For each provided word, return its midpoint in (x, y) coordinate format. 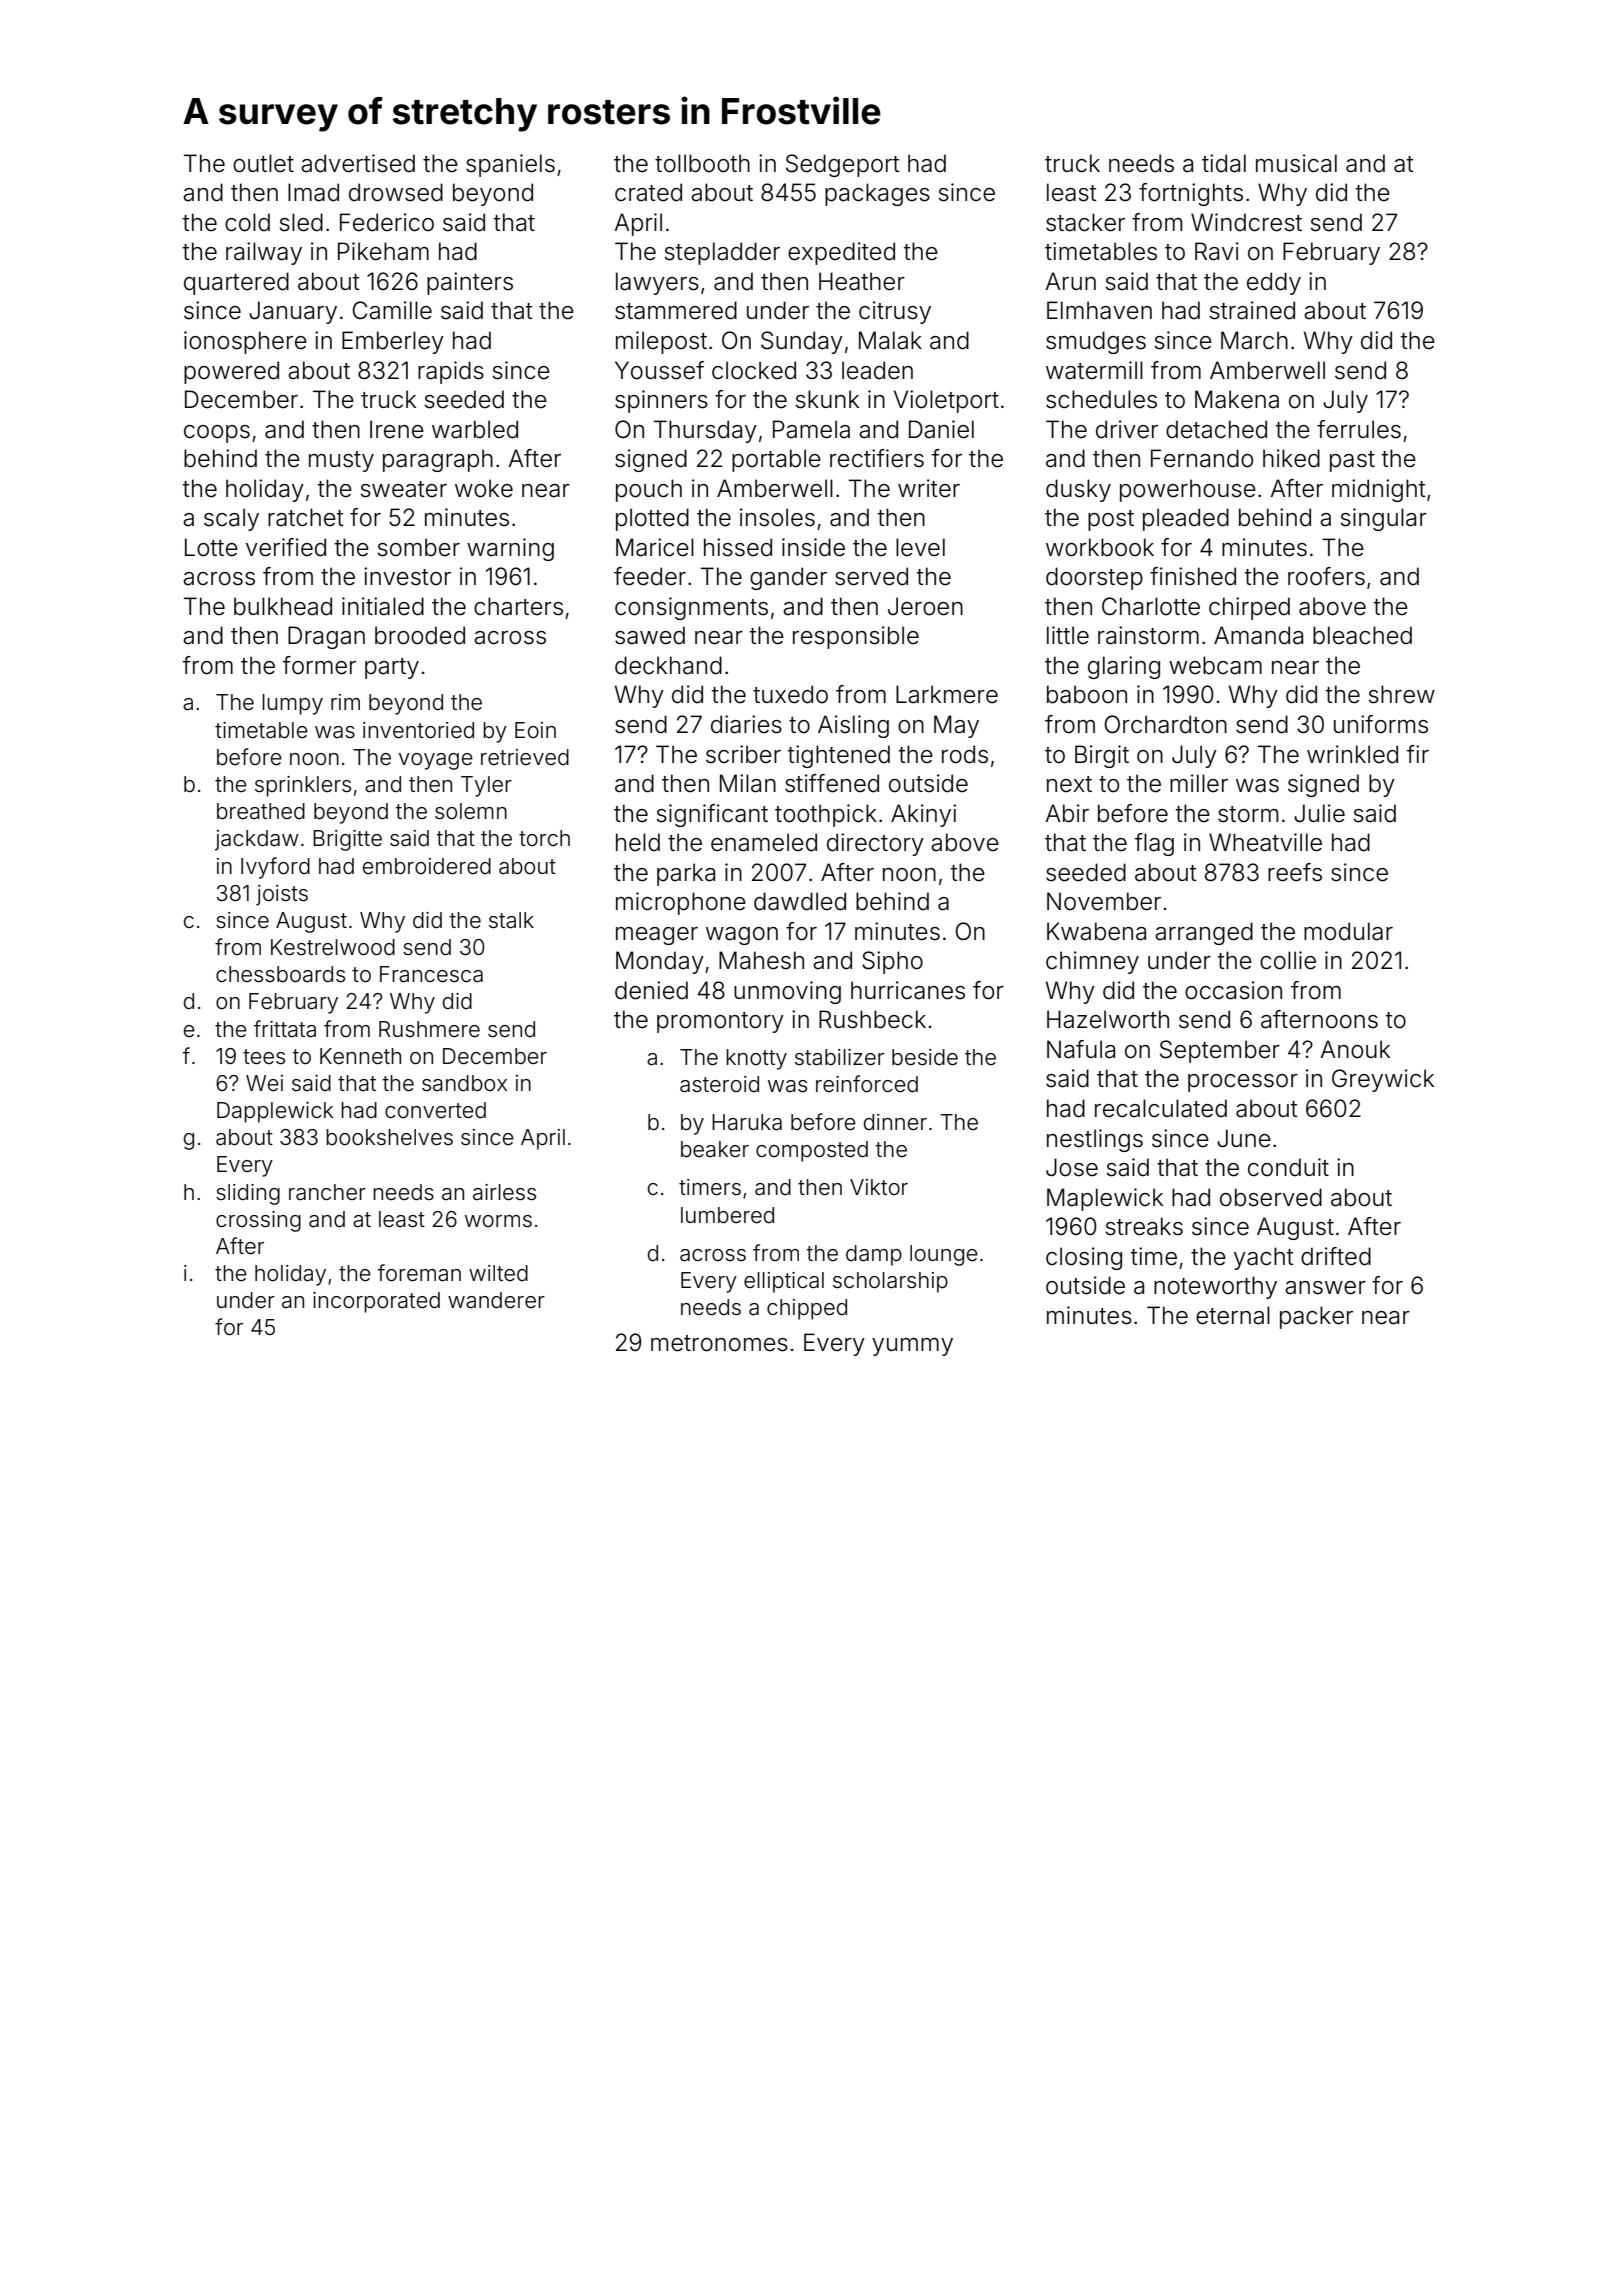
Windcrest (1246, 222)
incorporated (376, 1302)
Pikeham (383, 251)
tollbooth (702, 163)
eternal (1233, 1315)
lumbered (727, 1215)
